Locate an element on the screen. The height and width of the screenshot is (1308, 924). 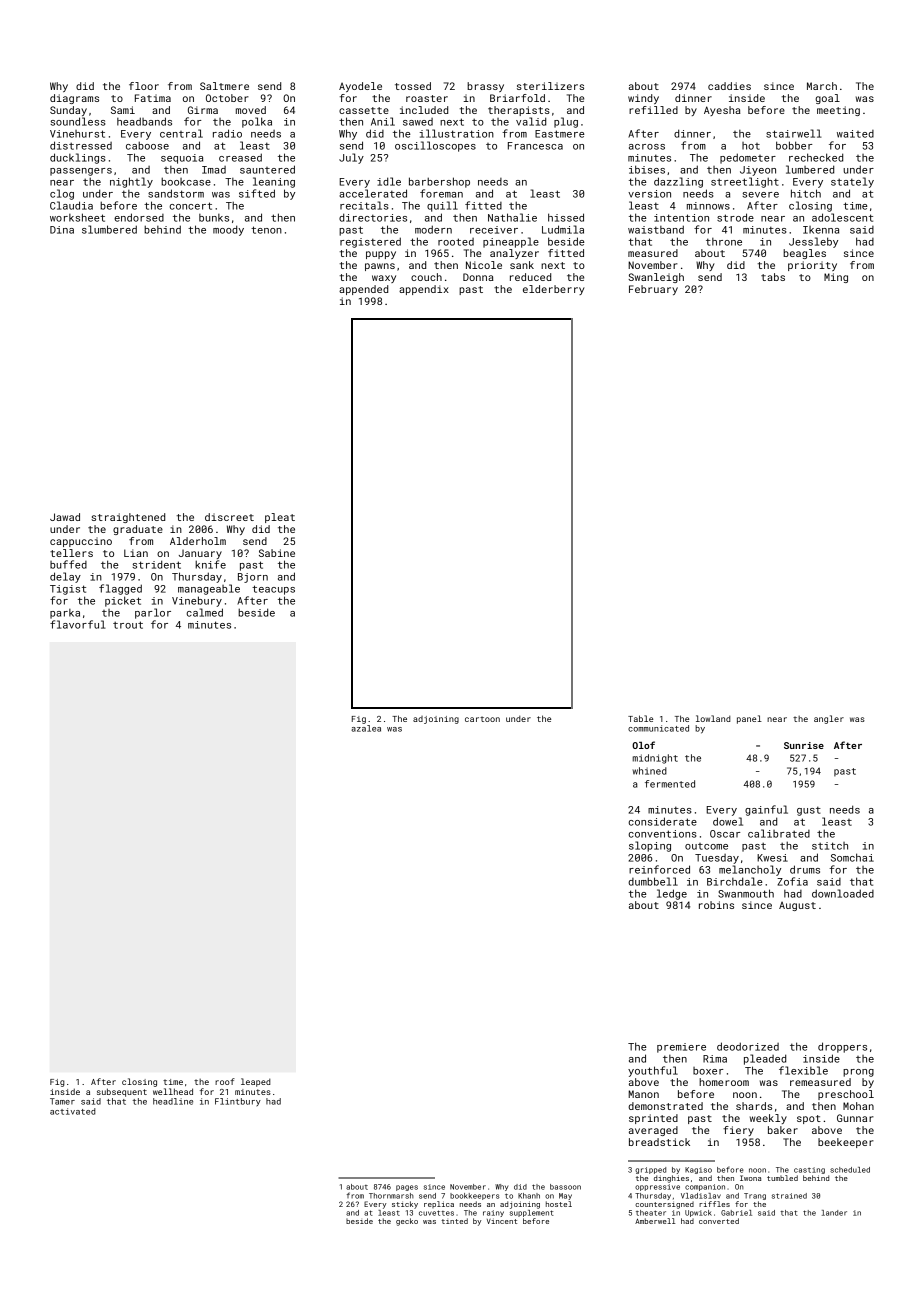
converted is located at coordinates (719, 1221).
